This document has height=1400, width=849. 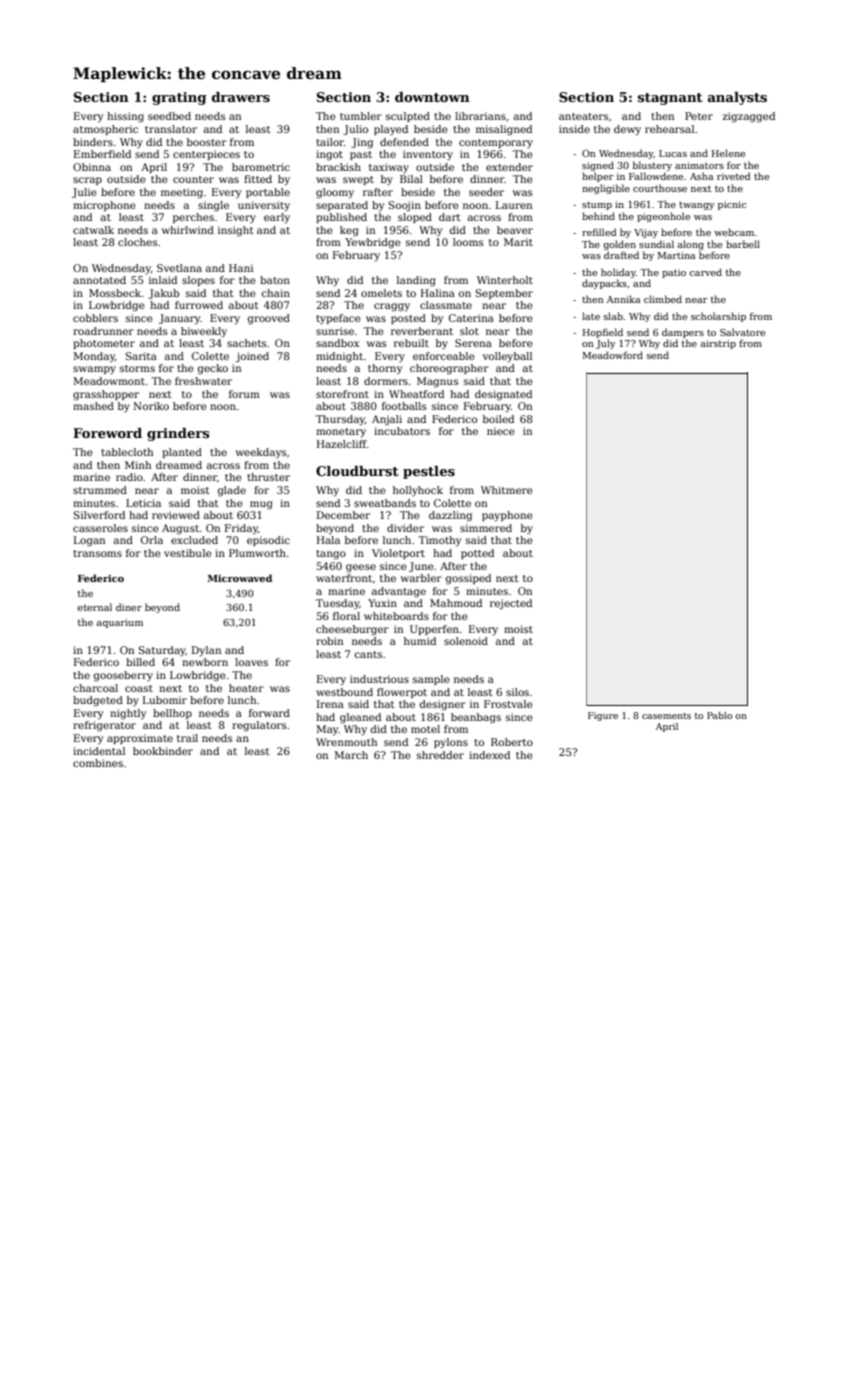 I want to click on bookbinder, so click(x=163, y=751).
